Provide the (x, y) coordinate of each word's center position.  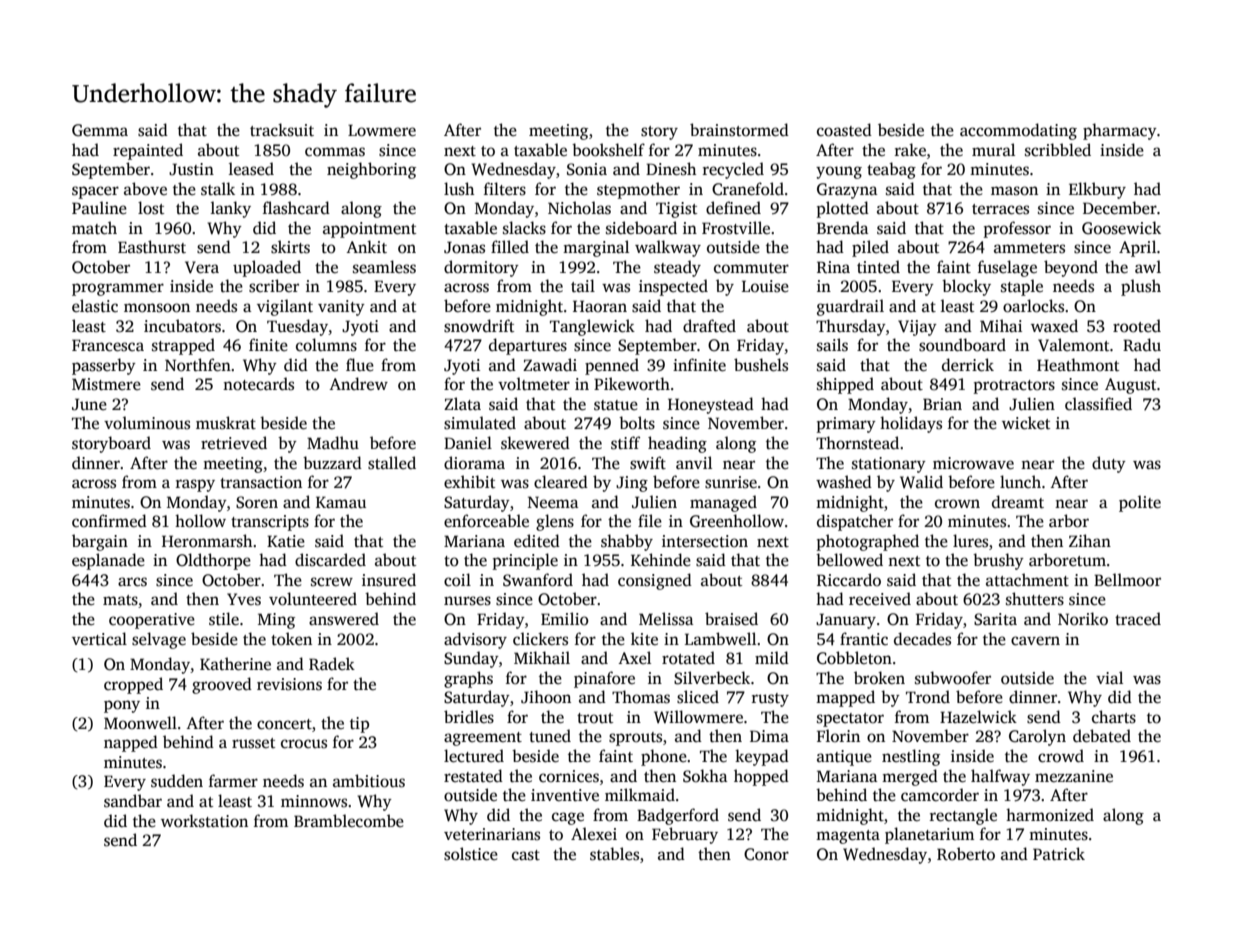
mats (120, 600)
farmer (233, 781)
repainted (148, 151)
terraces (1000, 209)
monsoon (157, 308)
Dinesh (671, 169)
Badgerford (678, 816)
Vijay (917, 328)
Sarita (995, 619)
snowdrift (479, 326)
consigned (655, 581)
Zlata (462, 403)
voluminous (147, 423)
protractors (1014, 387)
